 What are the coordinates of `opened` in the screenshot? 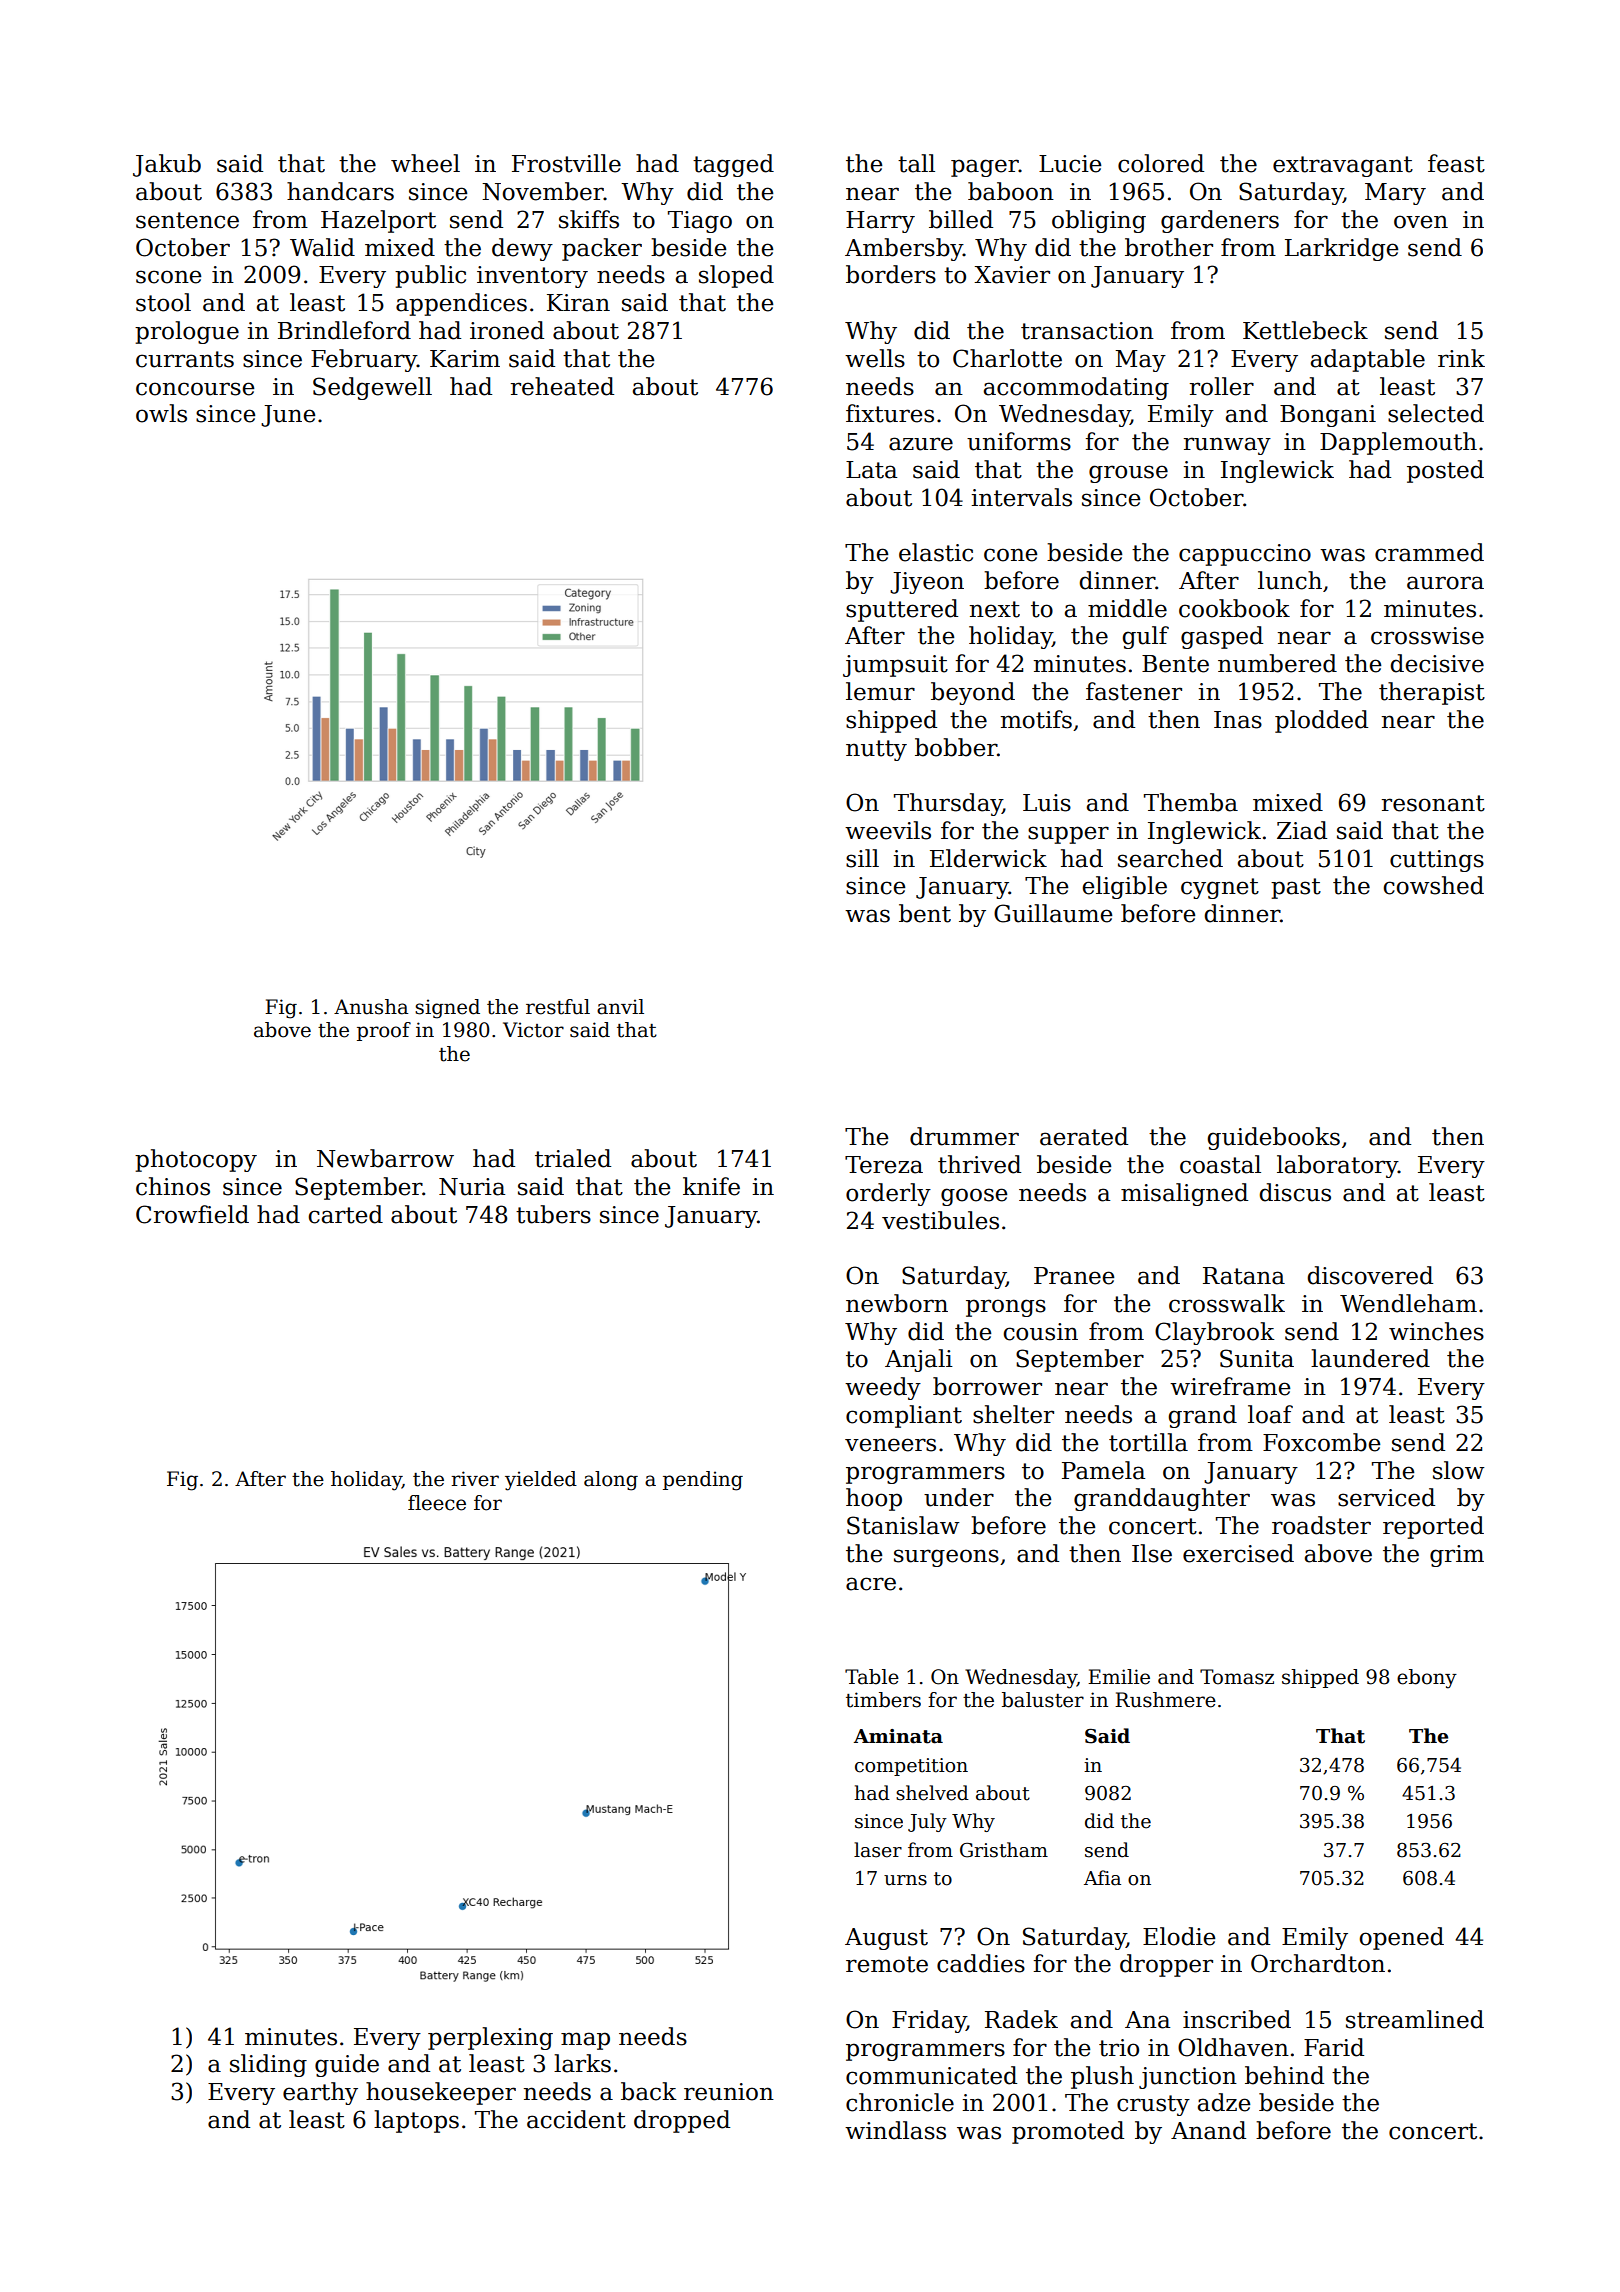 It's located at (1402, 1938).
